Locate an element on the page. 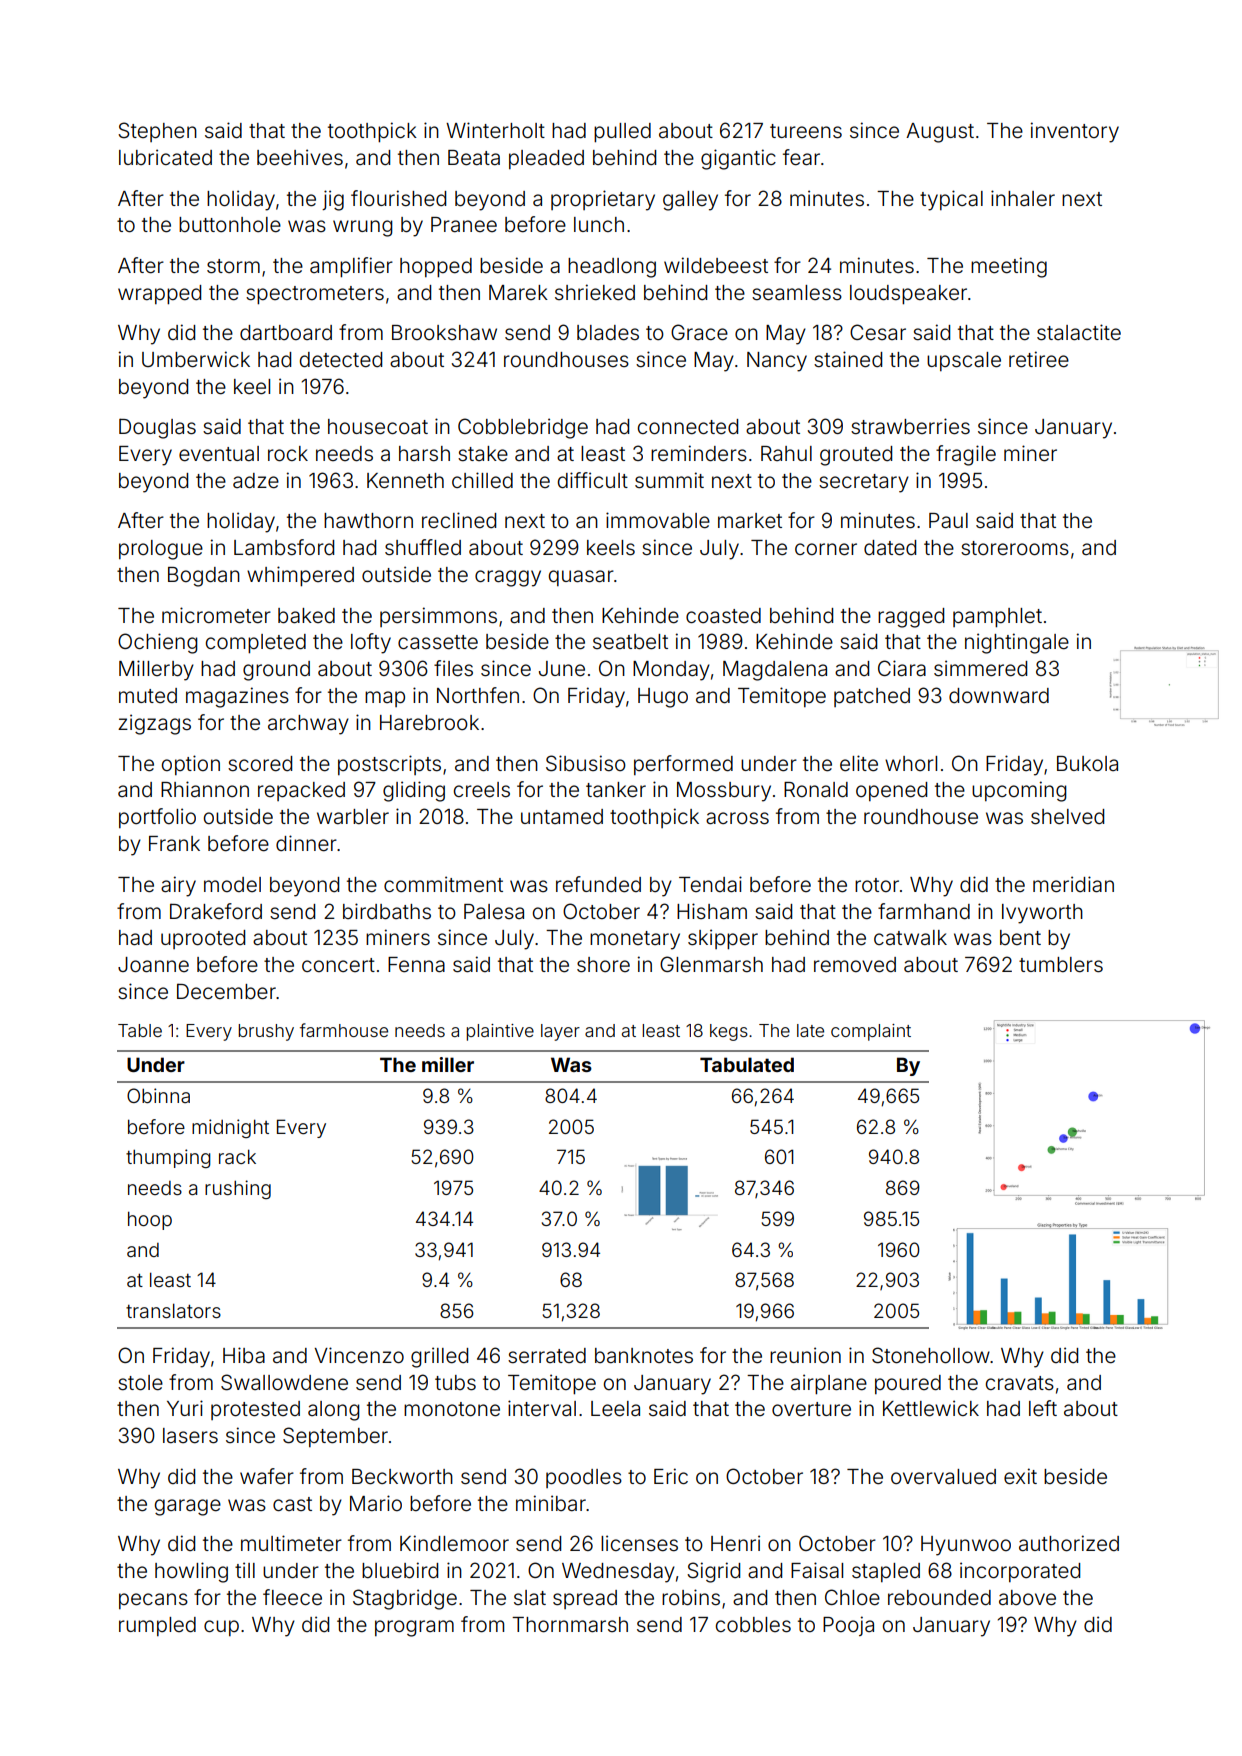  detected is located at coordinates (340, 360).
